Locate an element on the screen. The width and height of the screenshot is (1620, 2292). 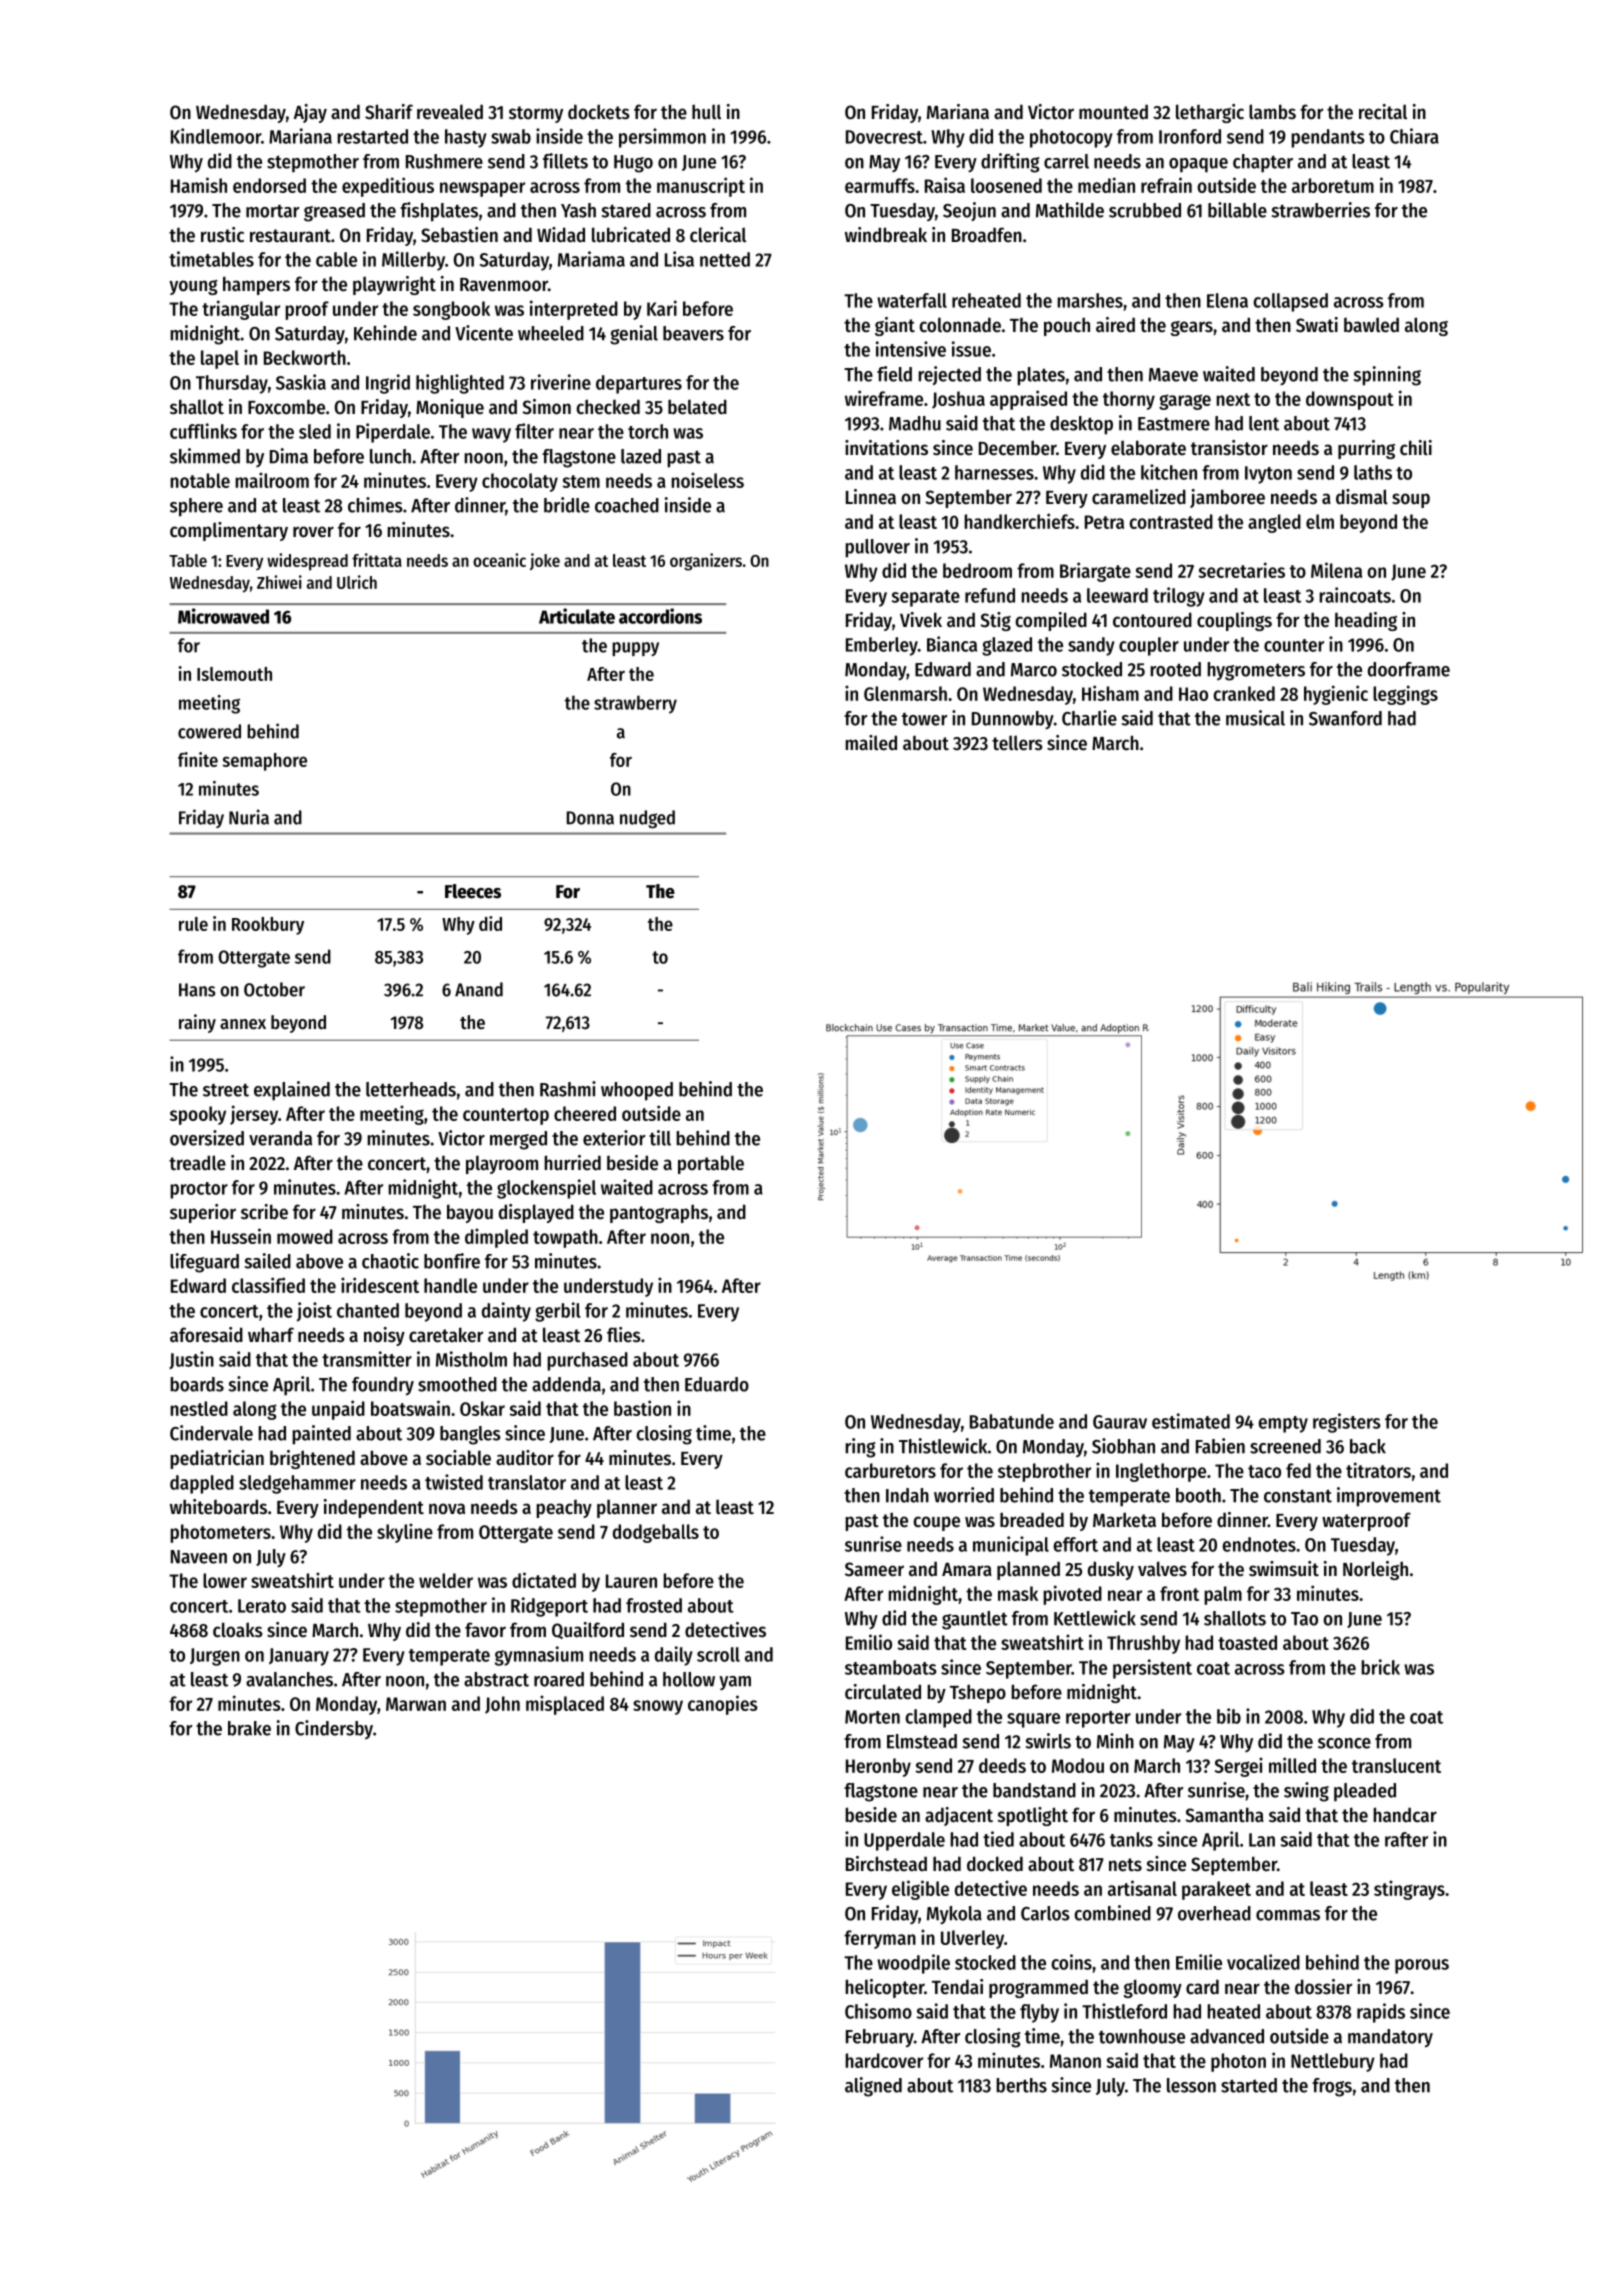
Babatunde is located at coordinates (1012, 1421).
